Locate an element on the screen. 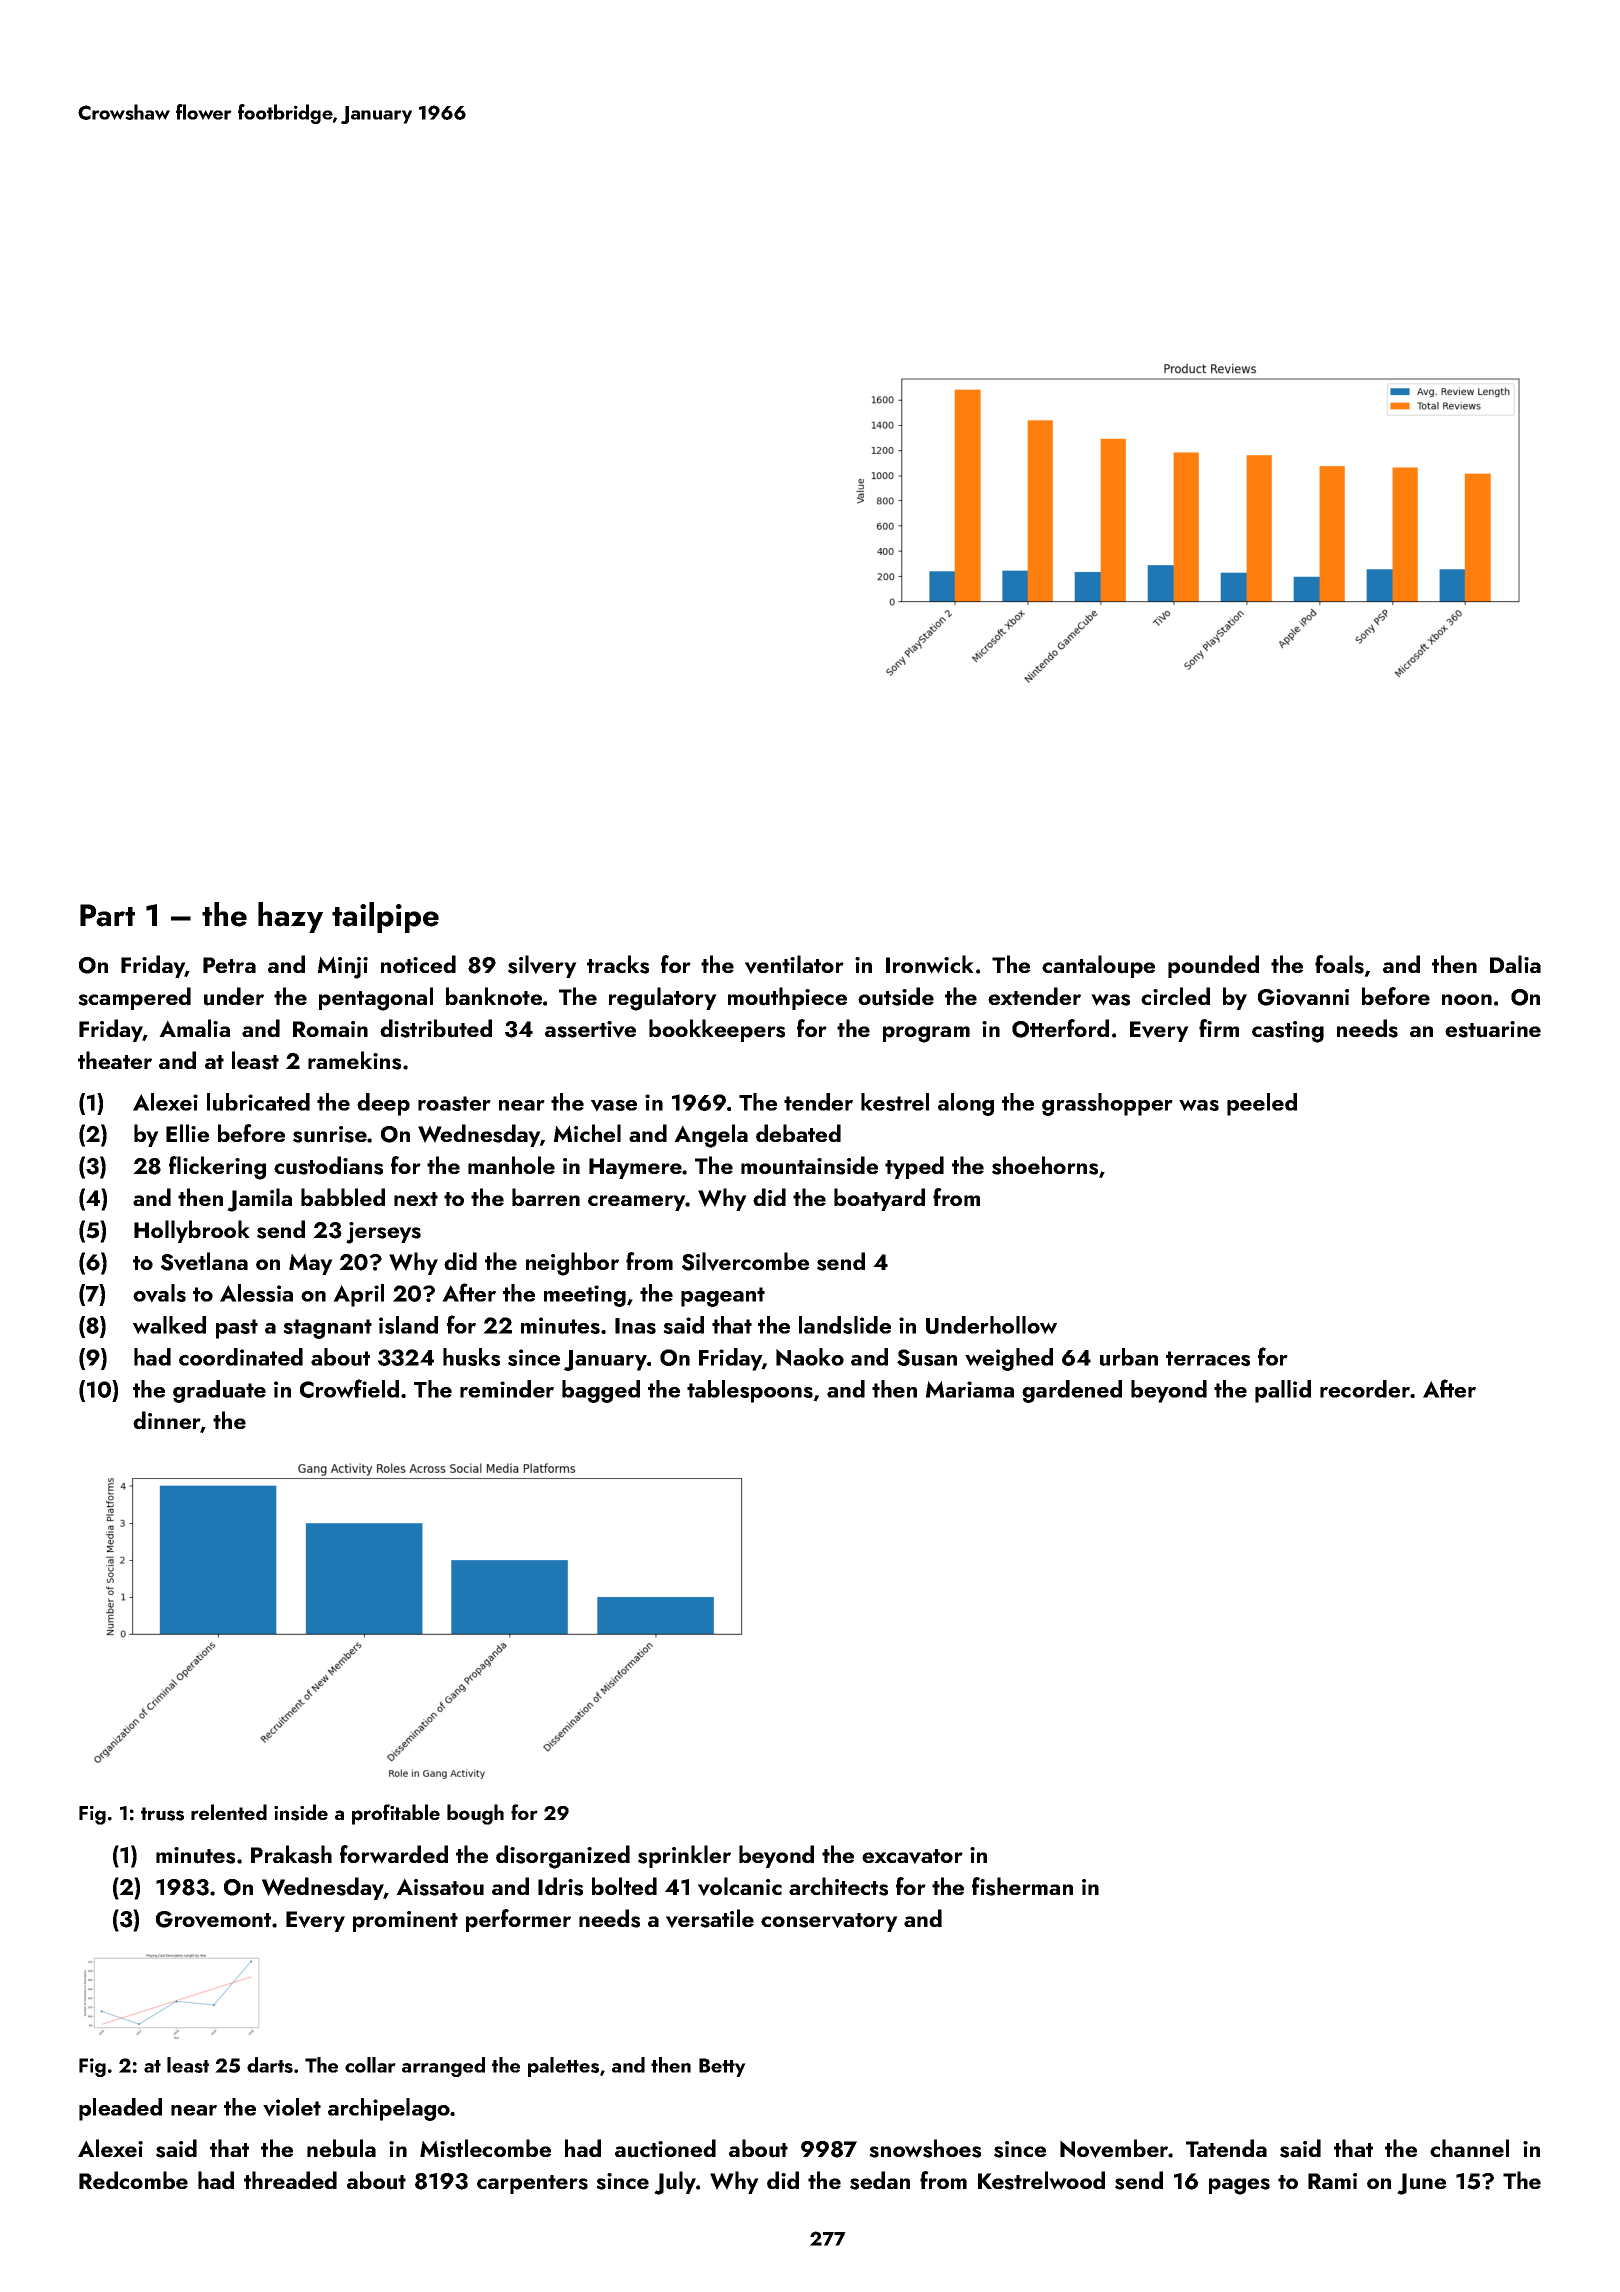 The width and height of the screenshot is (1620, 2292). sprinkler is located at coordinates (684, 1856).
